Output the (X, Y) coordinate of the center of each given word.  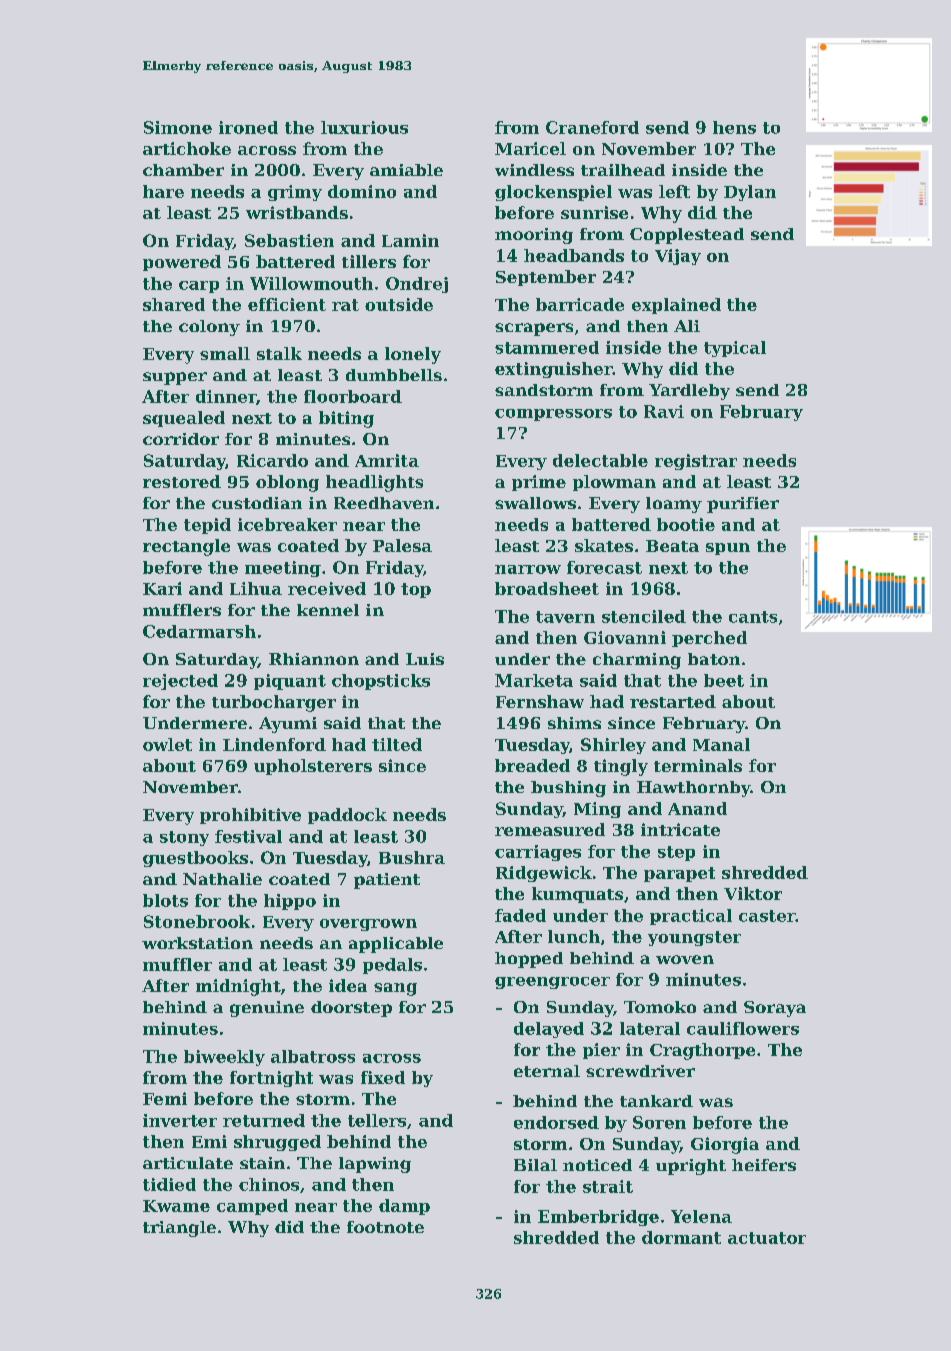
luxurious (364, 127)
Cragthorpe (702, 1051)
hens (734, 127)
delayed (549, 1030)
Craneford (592, 127)
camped (252, 1207)
